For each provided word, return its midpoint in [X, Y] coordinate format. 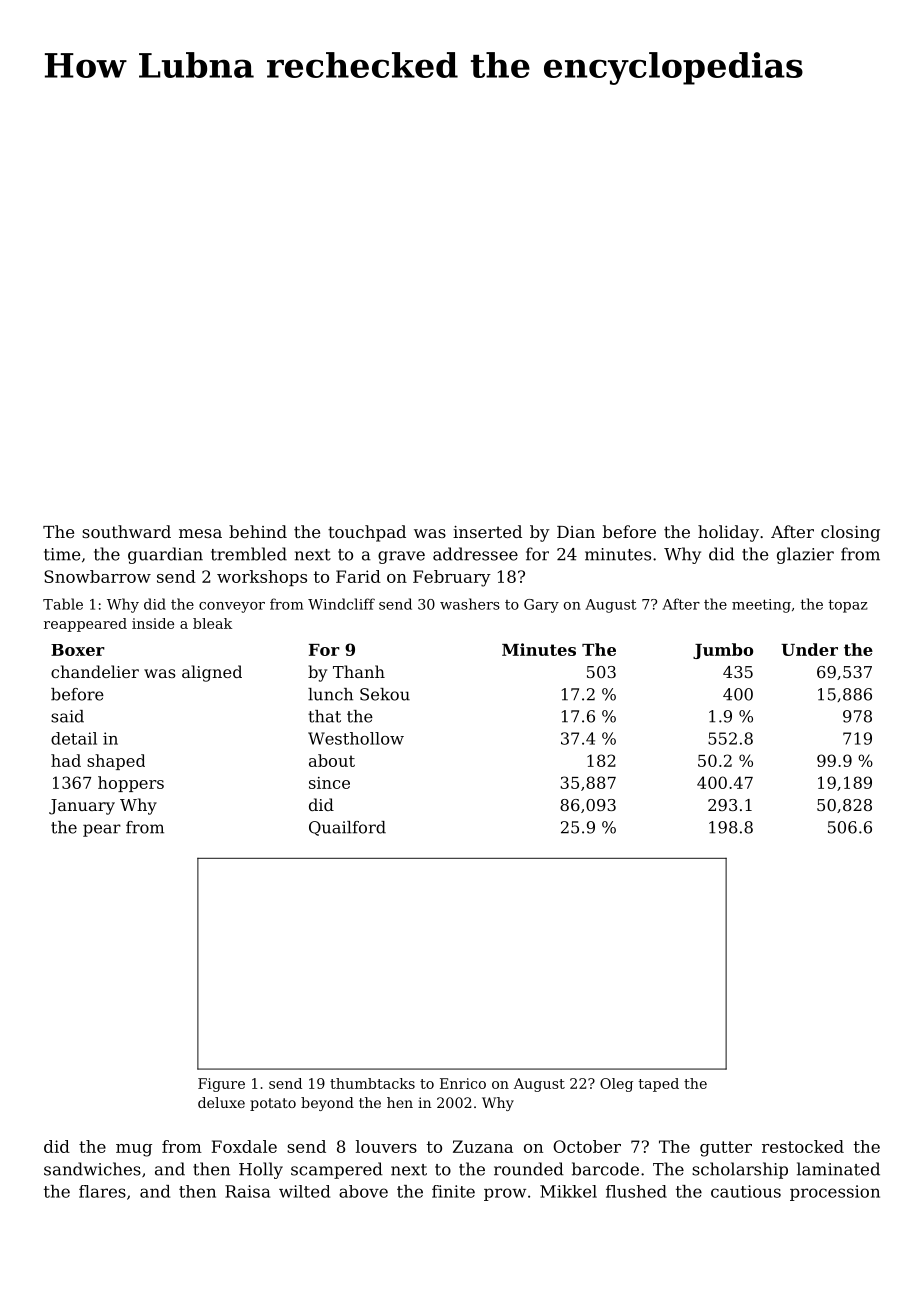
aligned [212, 673]
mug [134, 1150]
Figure [221, 1085]
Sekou [385, 694]
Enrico [463, 1083]
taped [659, 1085]
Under [809, 649]
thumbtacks [372, 1083]
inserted [487, 531]
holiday [728, 533]
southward [126, 531]
